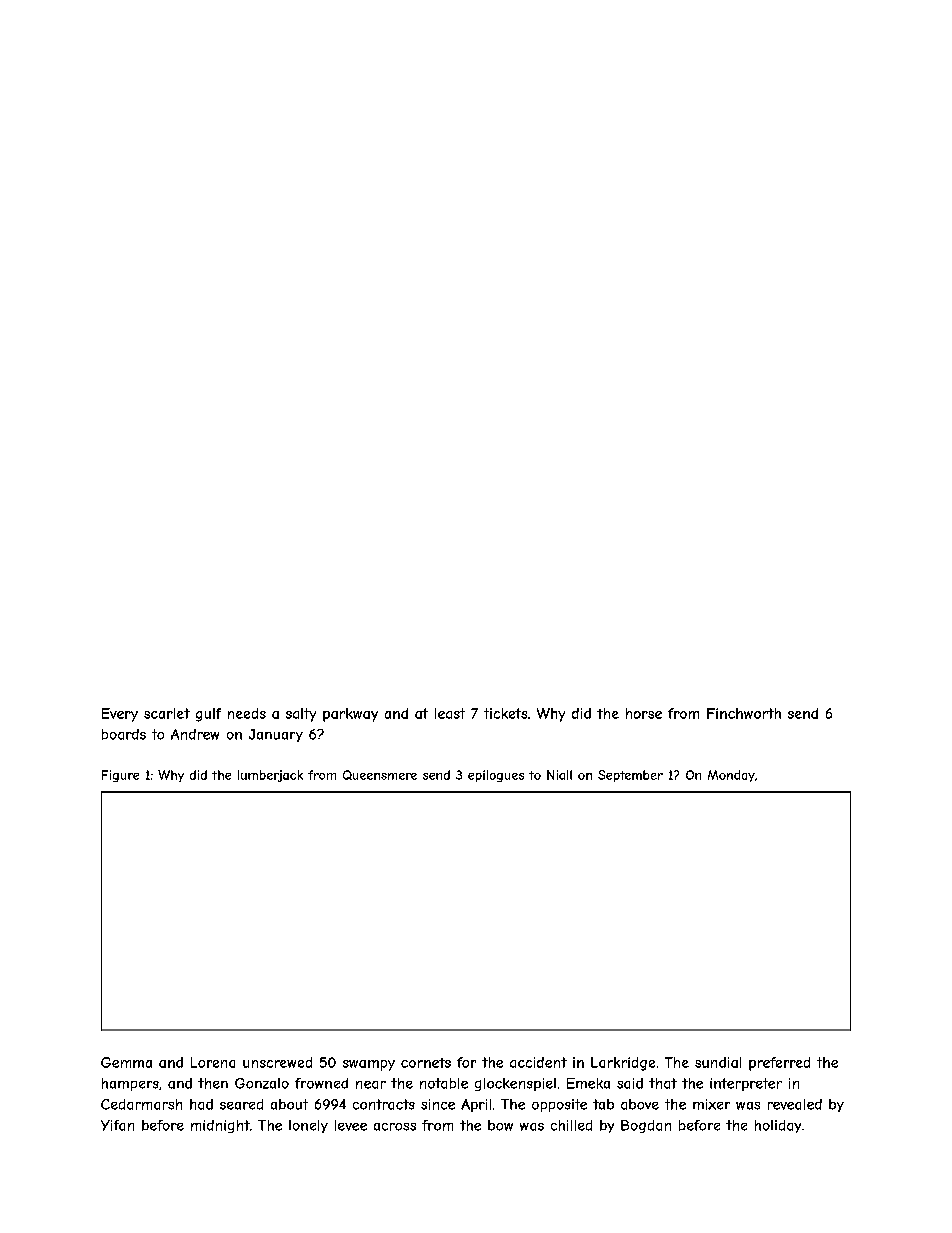  What do you see at coordinates (350, 715) in the screenshot?
I see `parkway` at bounding box center [350, 715].
